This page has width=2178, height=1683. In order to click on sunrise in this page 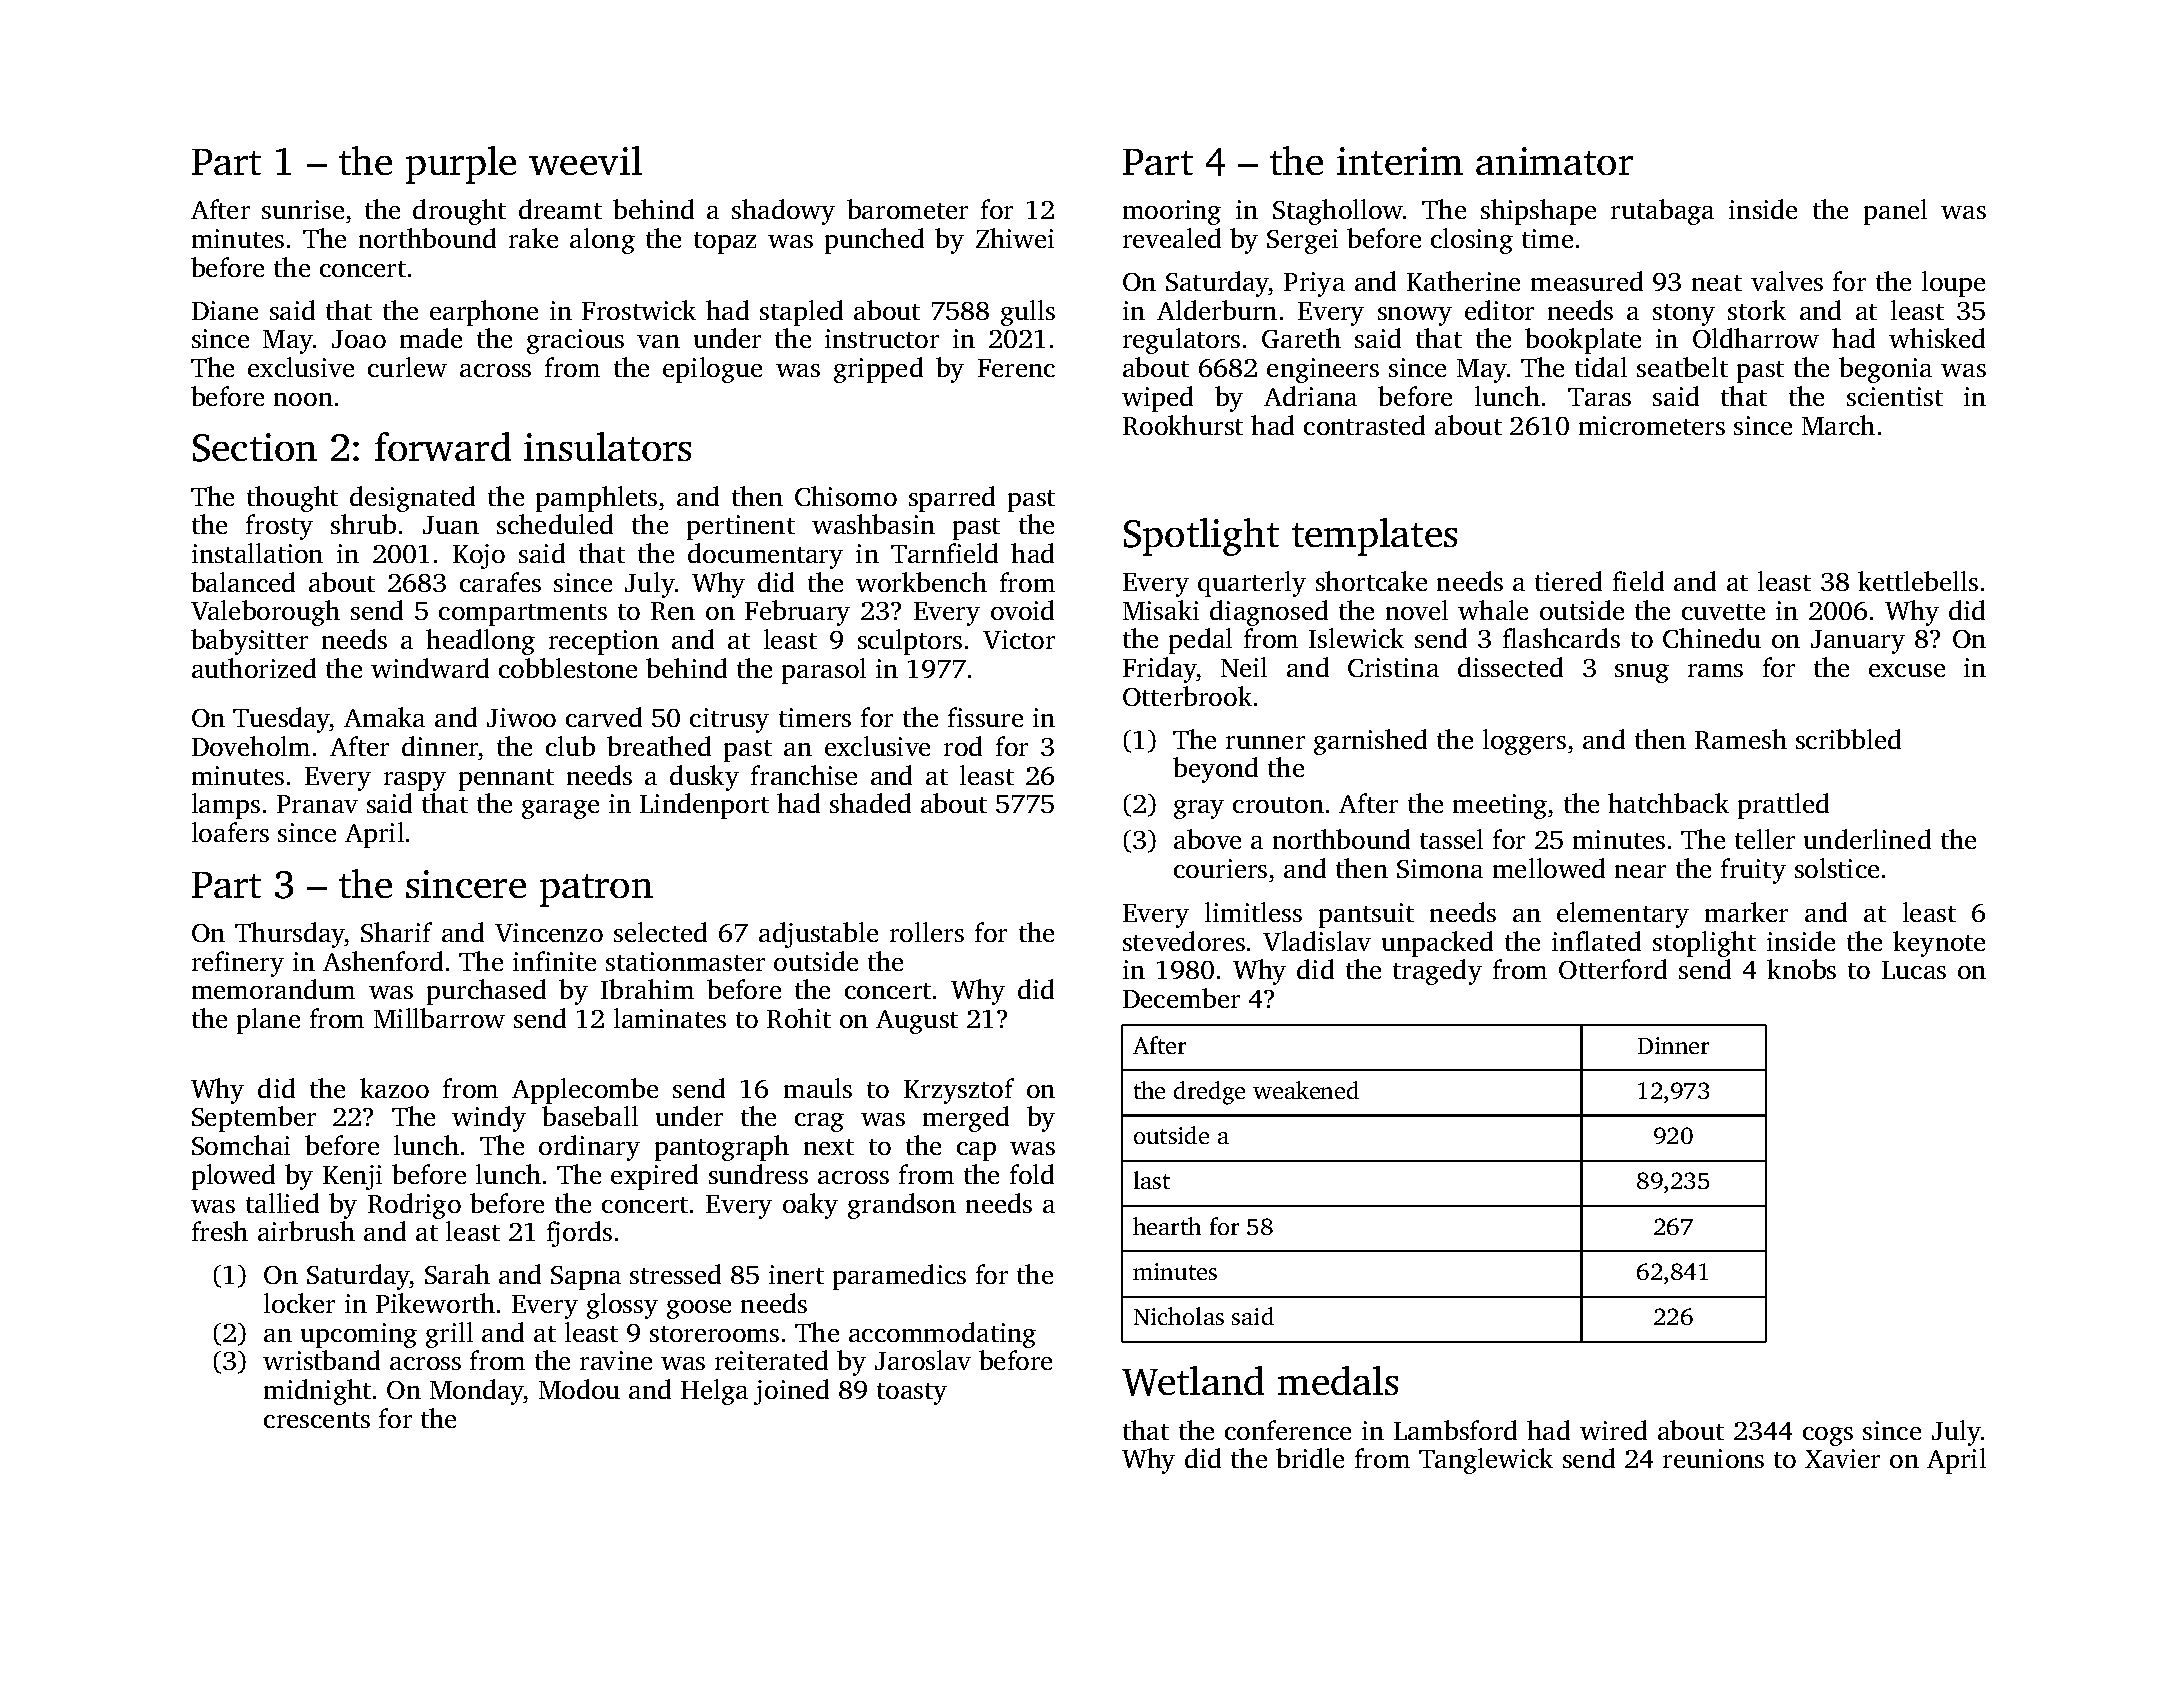, I will do `click(303, 209)`.
